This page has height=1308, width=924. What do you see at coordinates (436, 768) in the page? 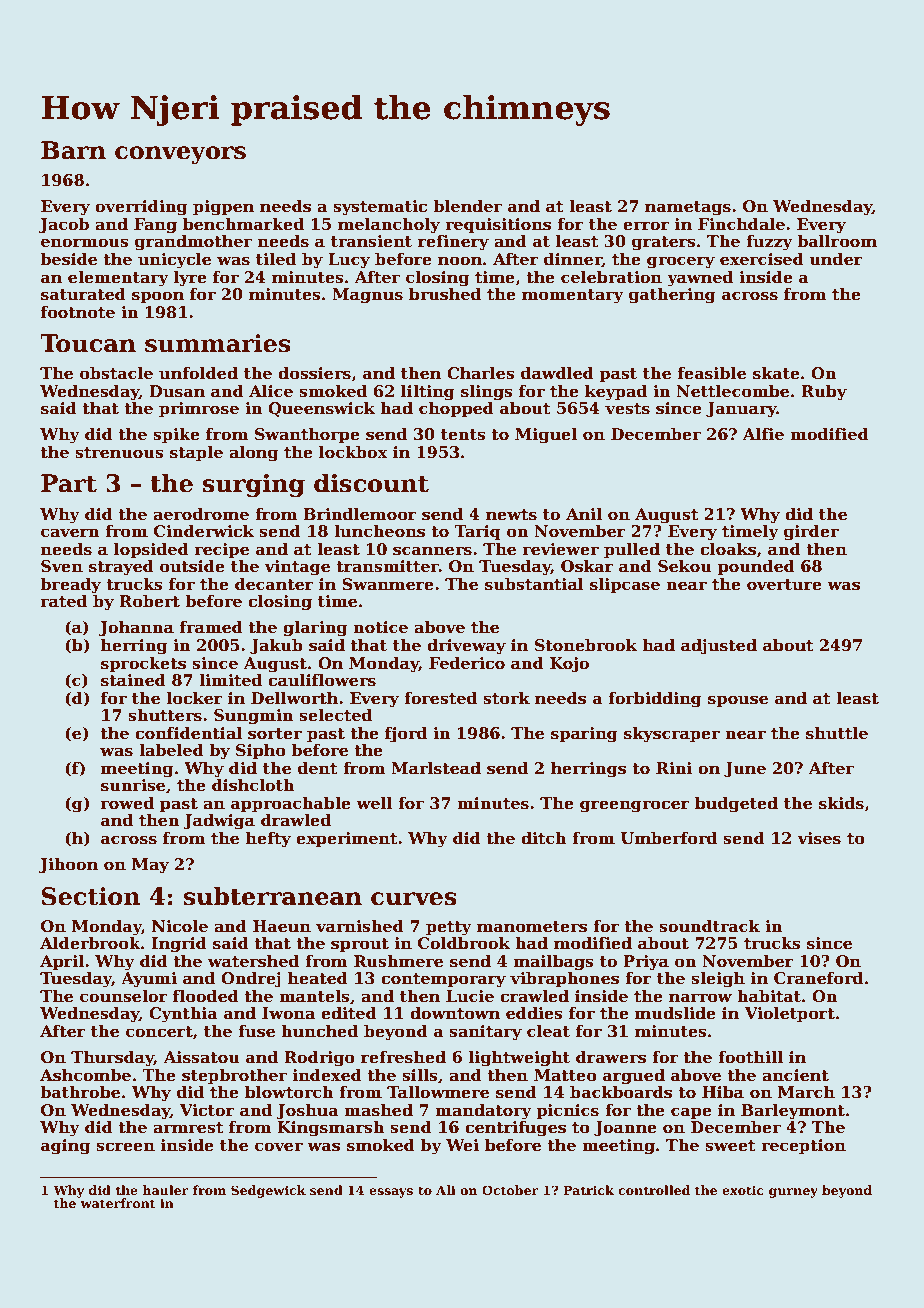
I see `Marlstead` at bounding box center [436, 768].
